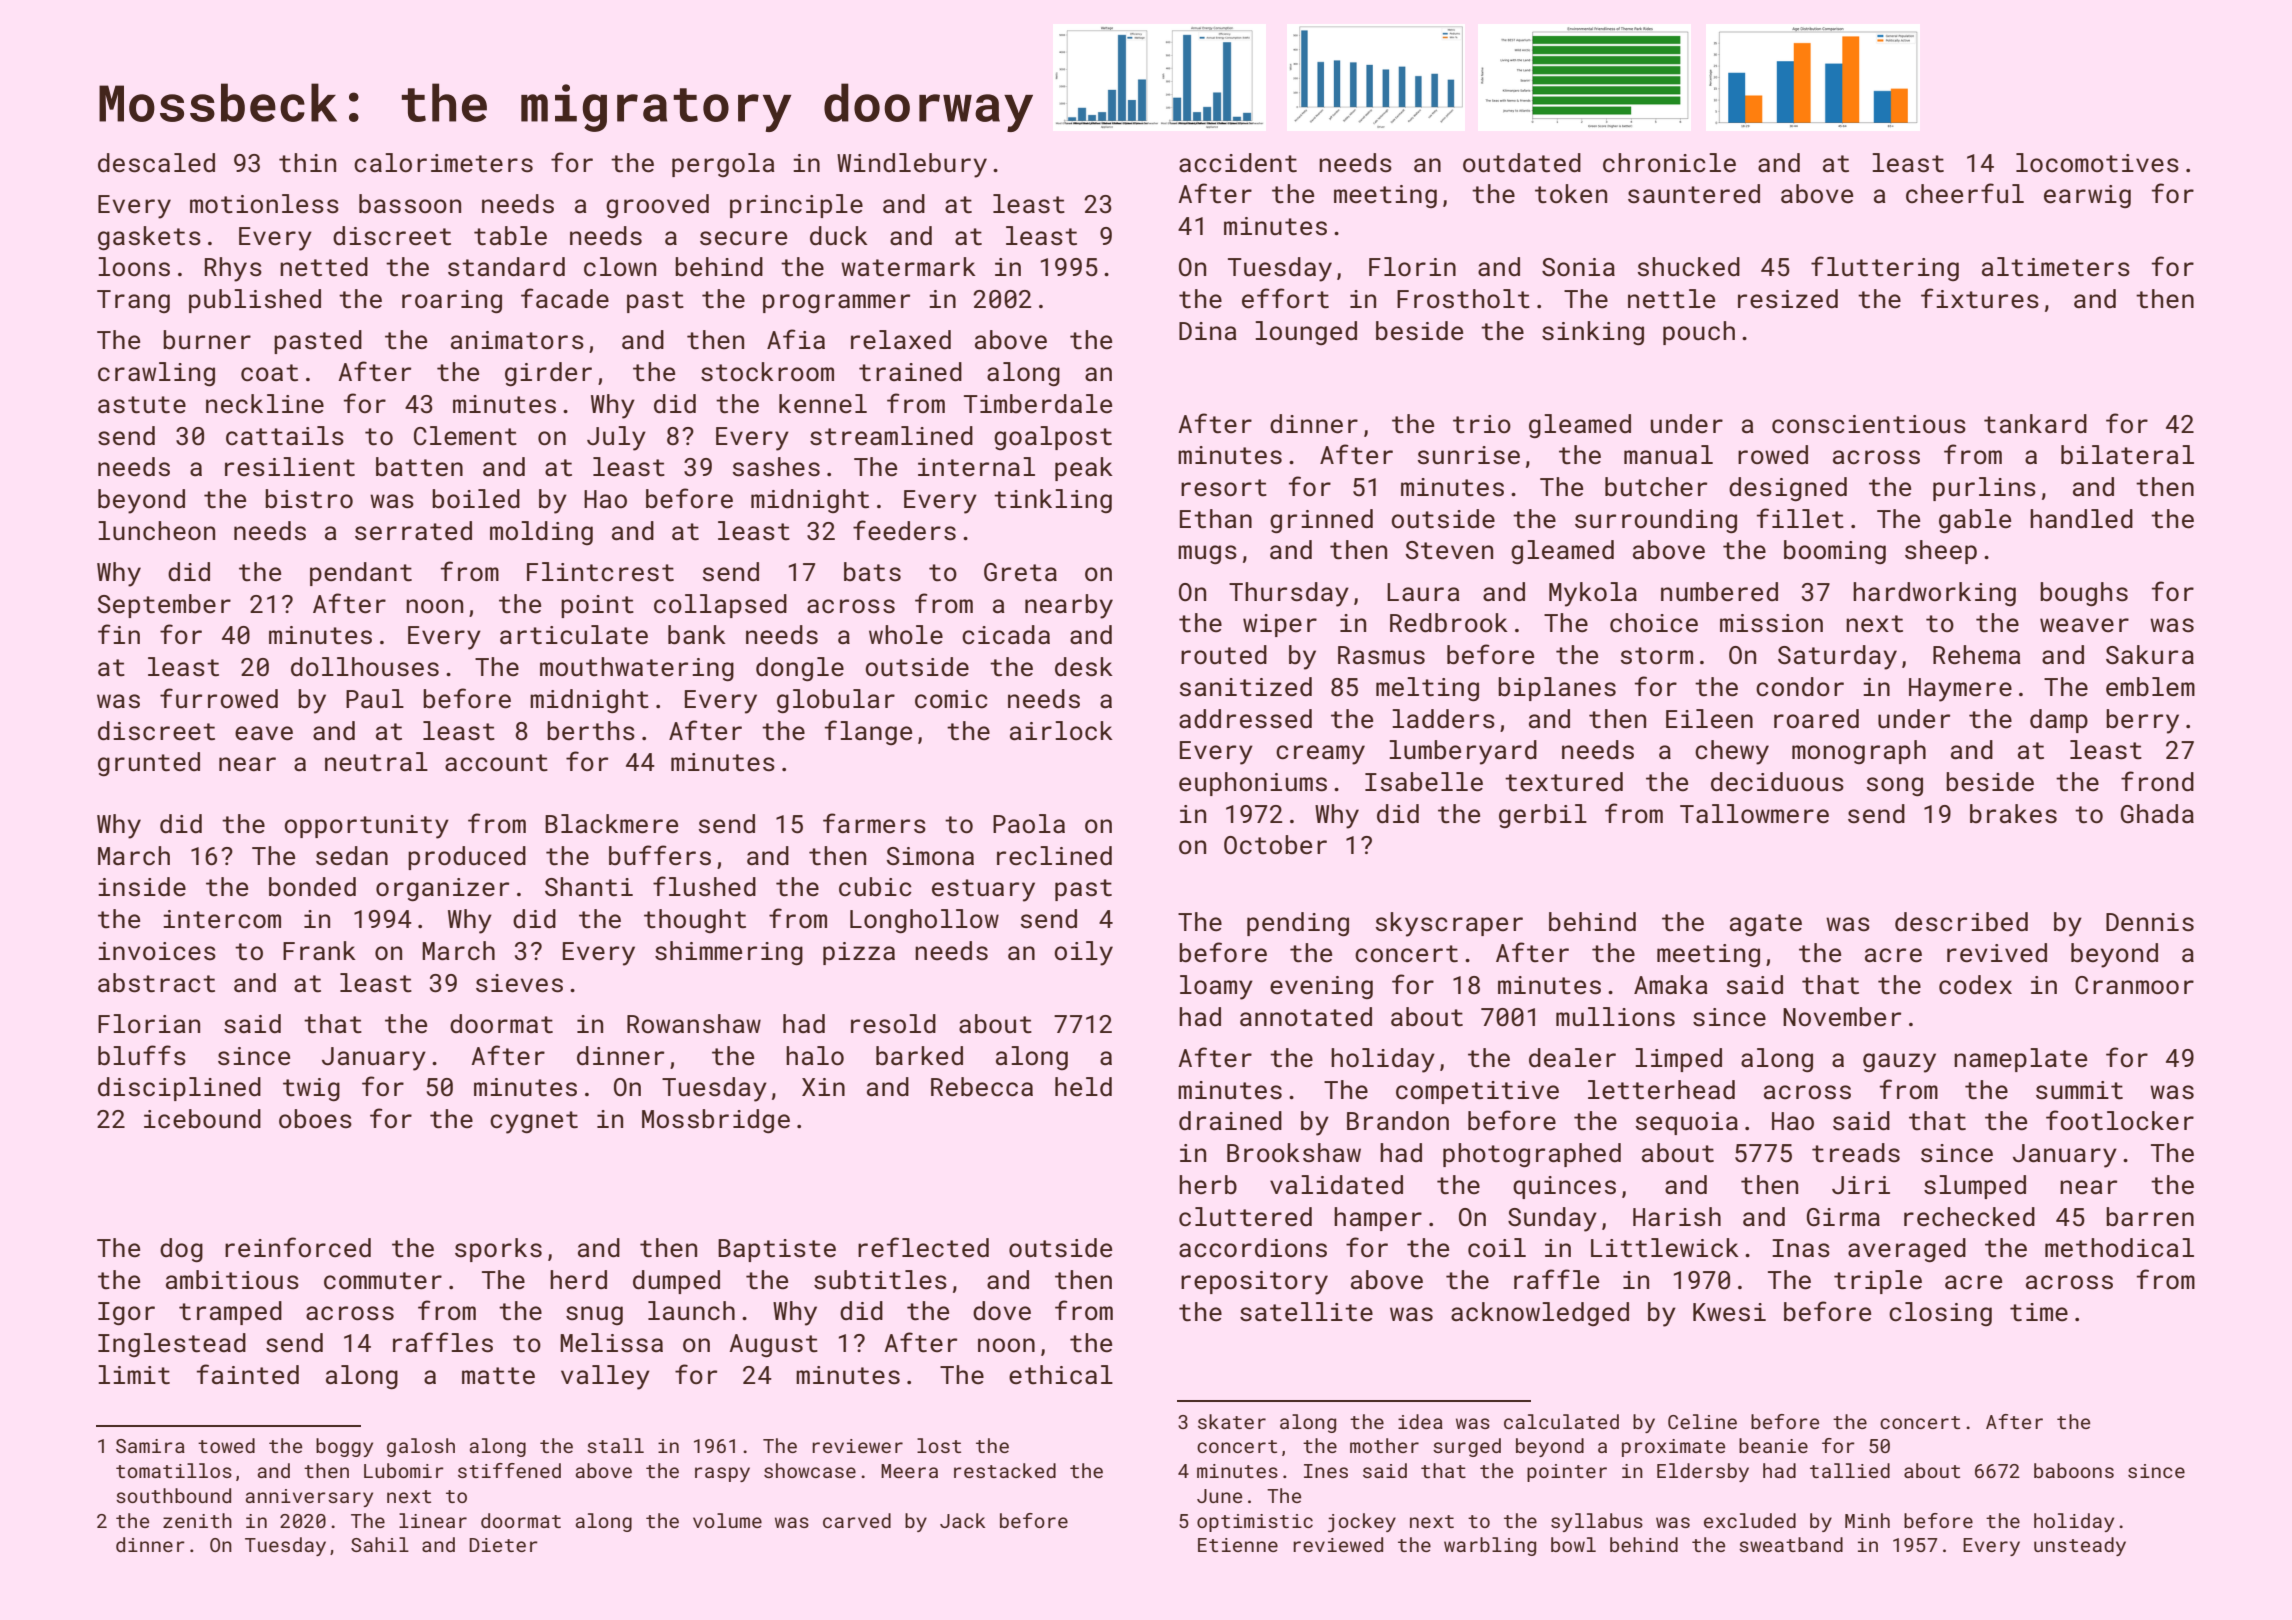  Describe the element at coordinates (1463, 752) in the image. I see `lumberyard` at that location.
